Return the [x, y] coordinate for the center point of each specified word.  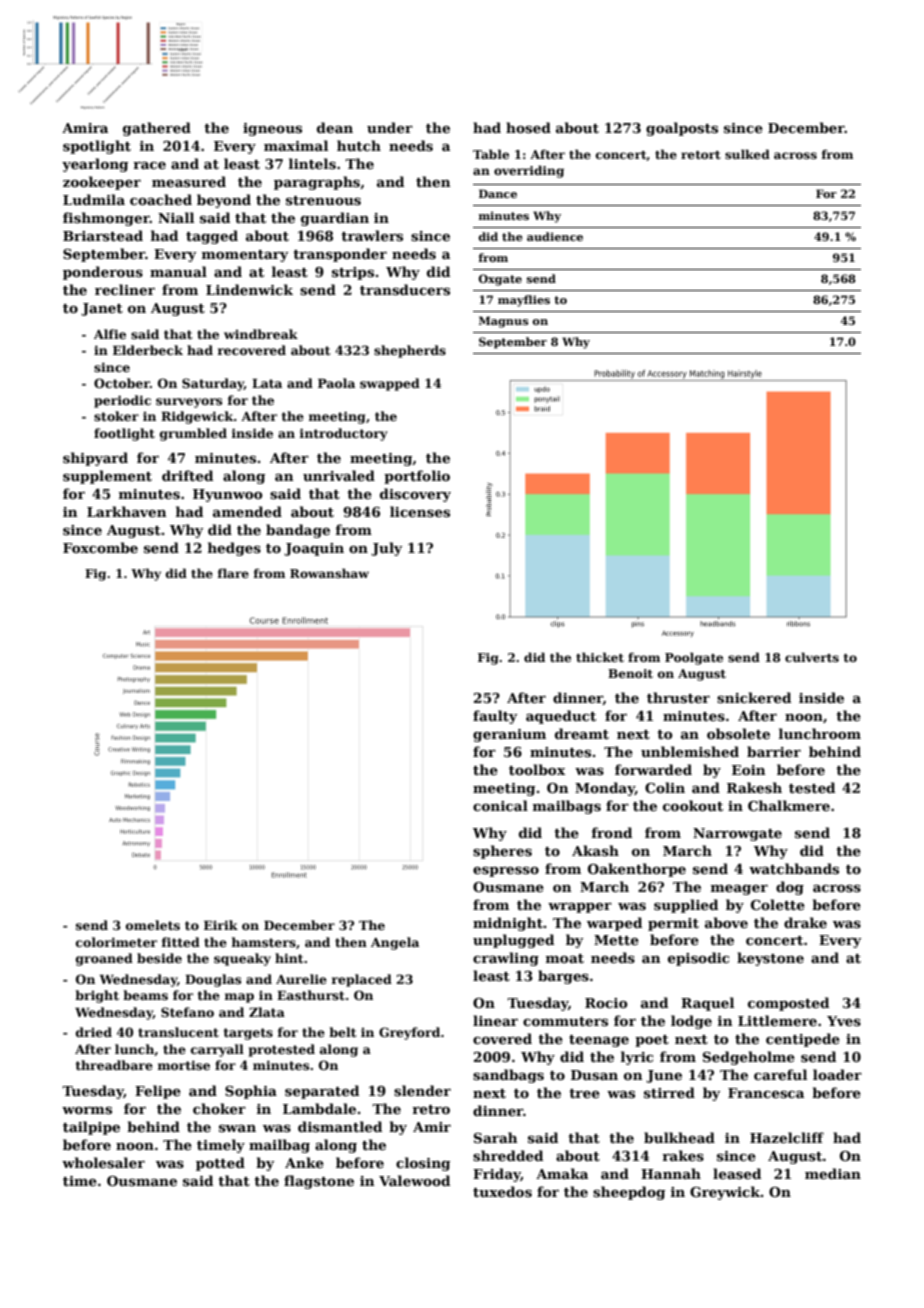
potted [220, 1164]
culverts [812, 657]
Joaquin [314, 549]
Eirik [221, 925]
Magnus [504, 322]
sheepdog [629, 1193]
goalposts [682, 129]
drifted [187, 475]
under [390, 127]
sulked [747, 154]
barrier [774, 751]
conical [500, 805]
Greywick [725, 1193]
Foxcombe [100, 547]
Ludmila [94, 199]
